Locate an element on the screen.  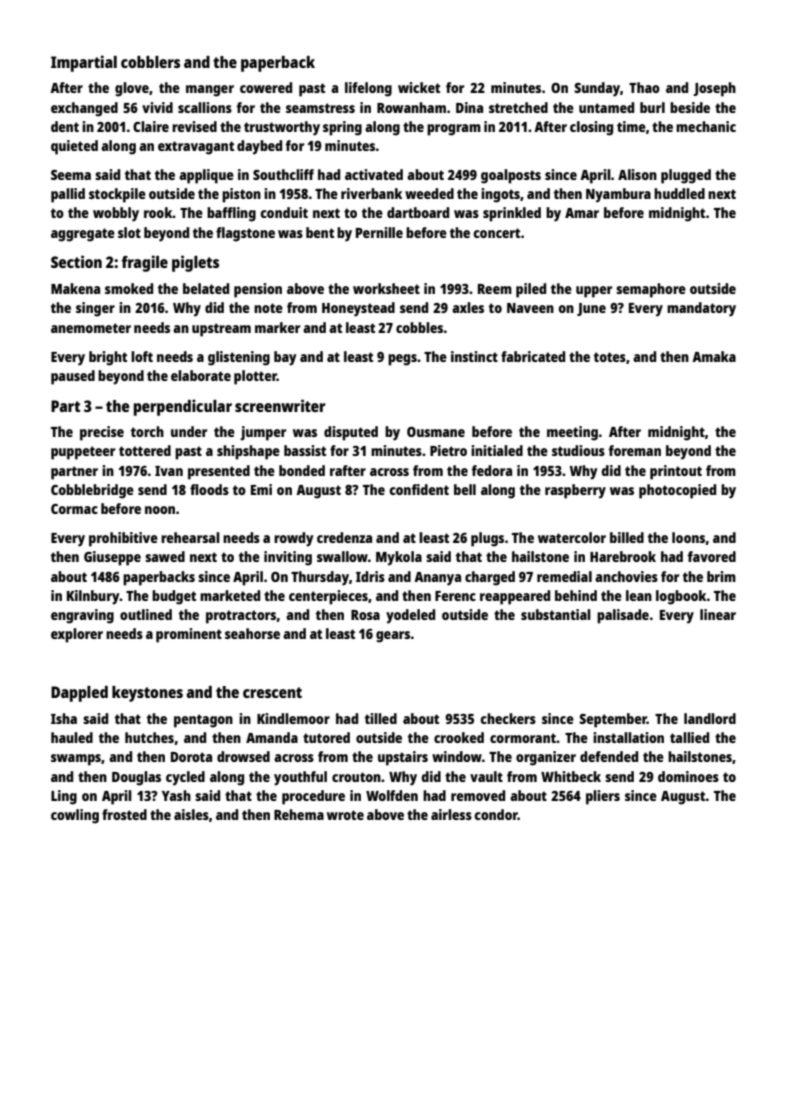
beside is located at coordinates (690, 107).
